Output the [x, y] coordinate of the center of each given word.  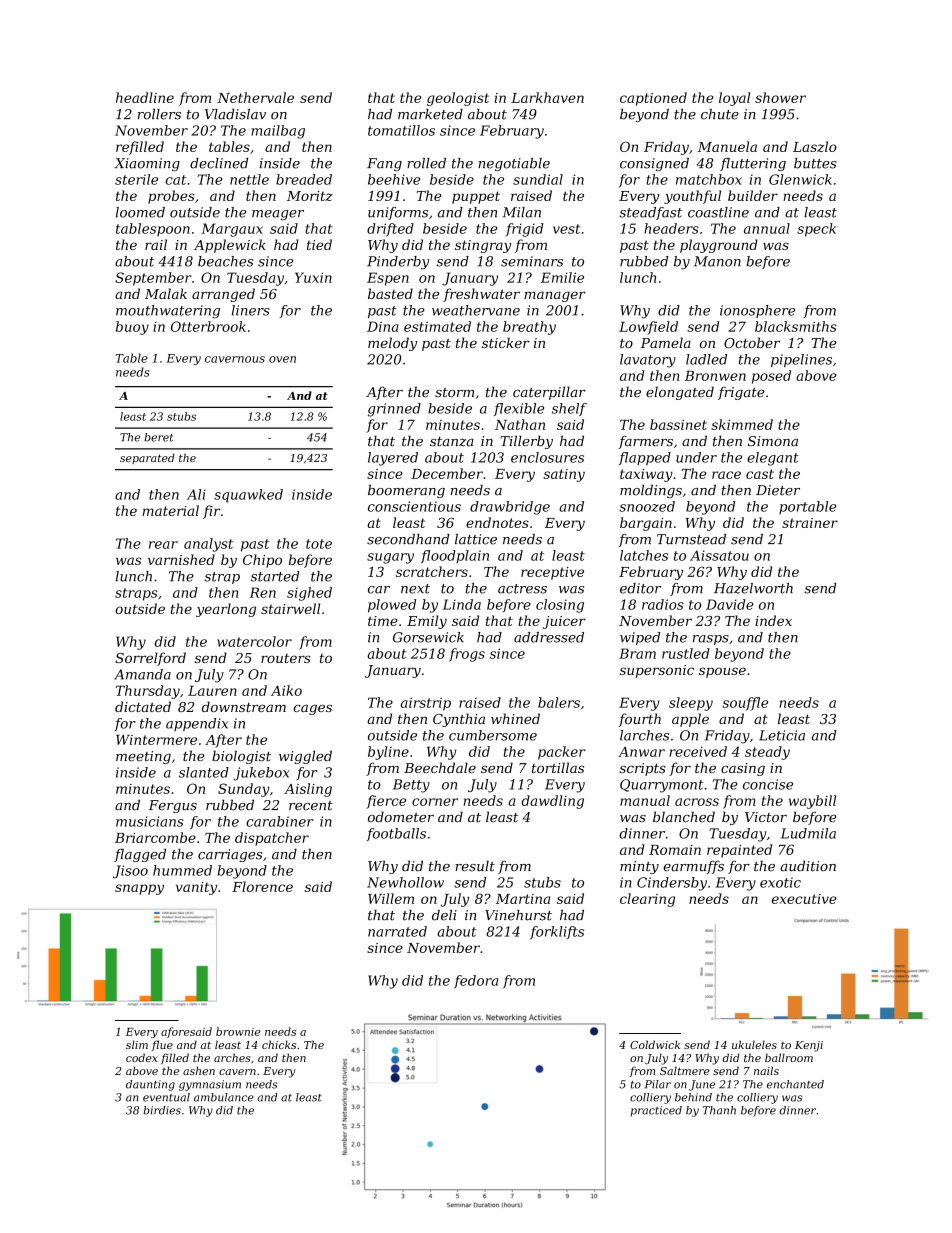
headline [145, 97]
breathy [529, 328]
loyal [734, 99]
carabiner [280, 821]
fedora [476, 982]
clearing [647, 900]
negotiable [514, 164]
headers [671, 228]
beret [158, 437]
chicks [279, 1044]
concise [768, 784]
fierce [386, 802]
